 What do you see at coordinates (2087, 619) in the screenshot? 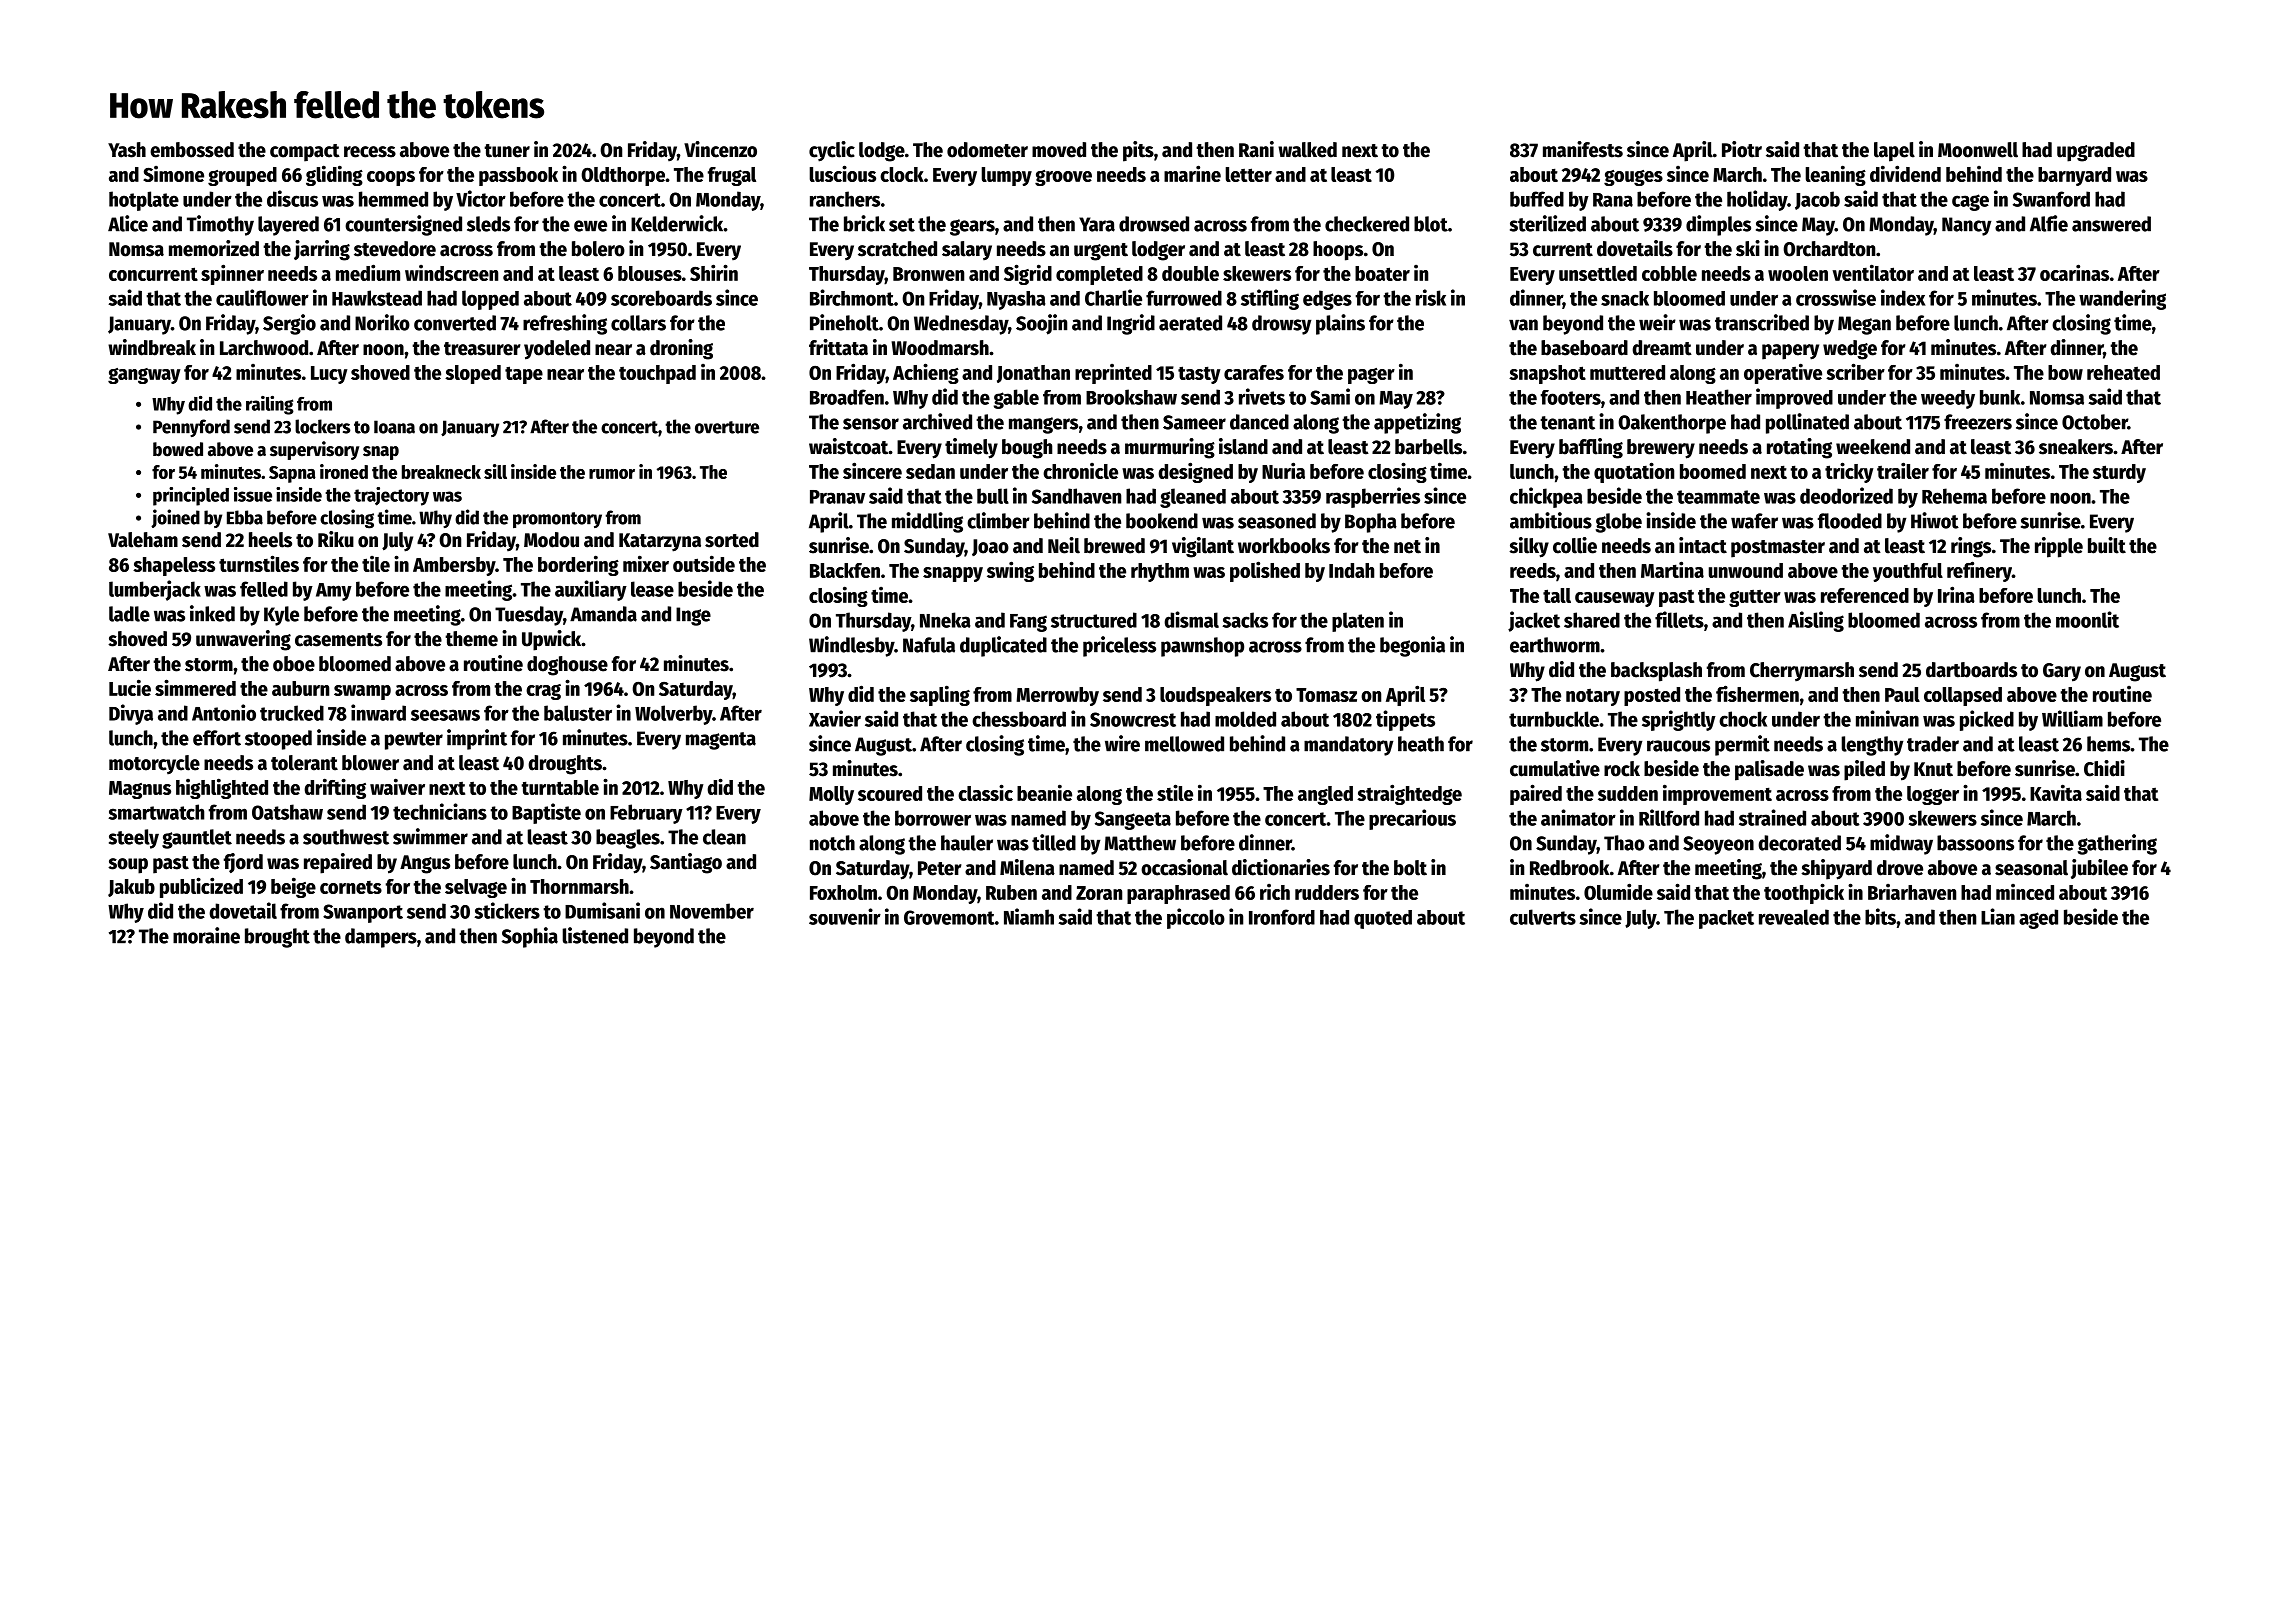
I see `moonlit` at bounding box center [2087, 619].
